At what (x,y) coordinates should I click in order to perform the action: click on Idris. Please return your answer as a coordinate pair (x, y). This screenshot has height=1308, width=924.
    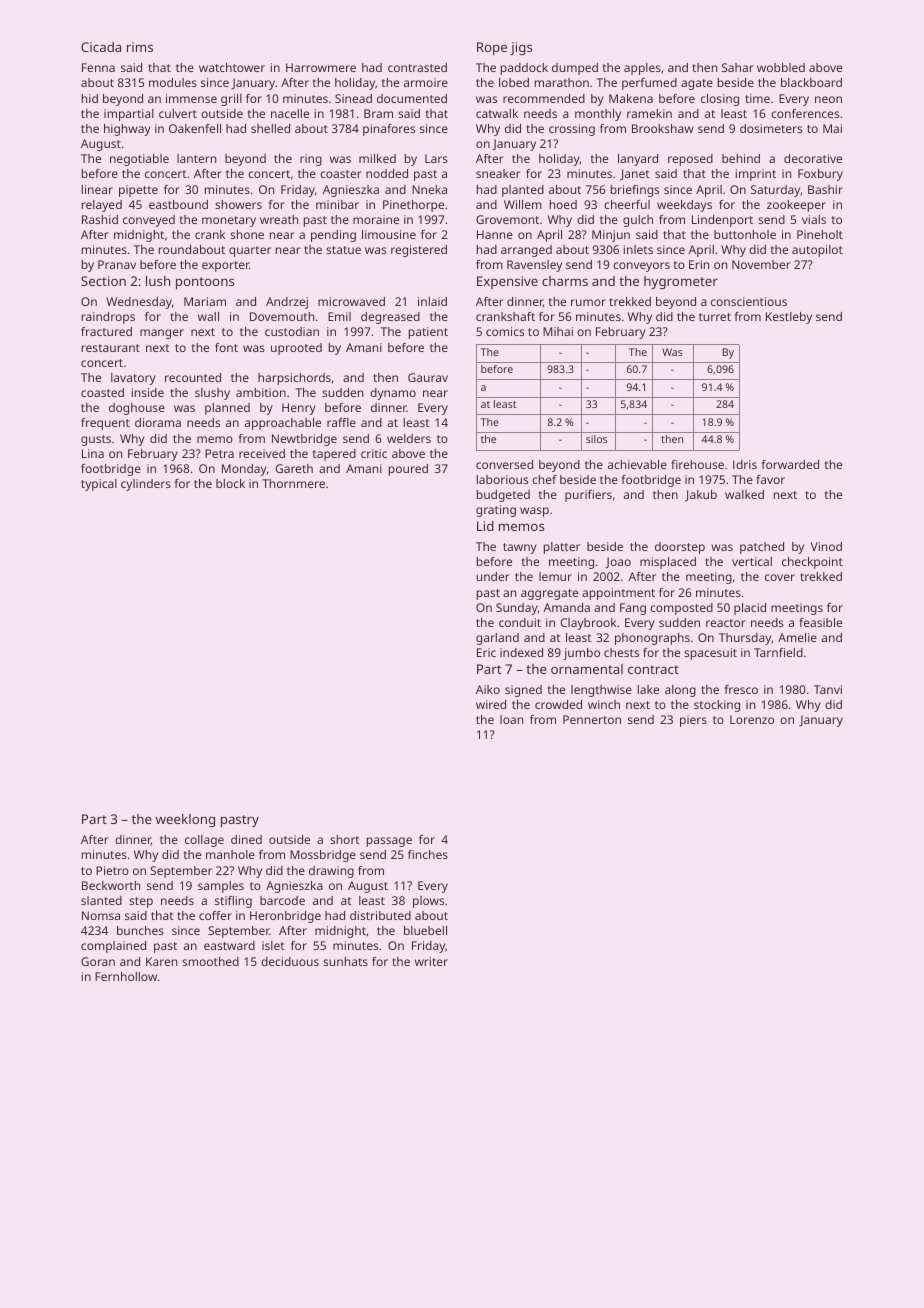
    Looking at the image, I should click on (745, 464).
